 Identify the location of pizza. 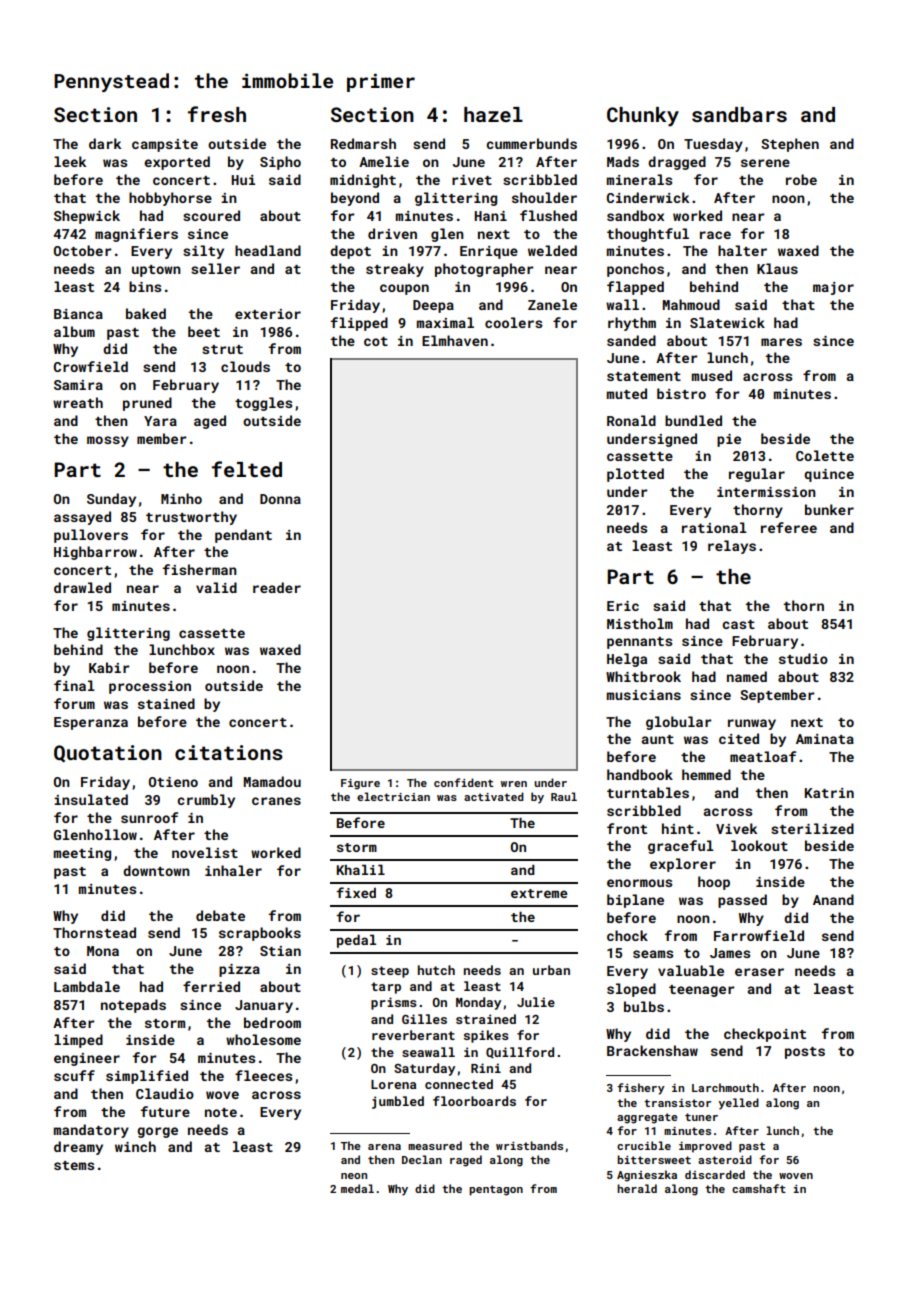
(239, 970).
